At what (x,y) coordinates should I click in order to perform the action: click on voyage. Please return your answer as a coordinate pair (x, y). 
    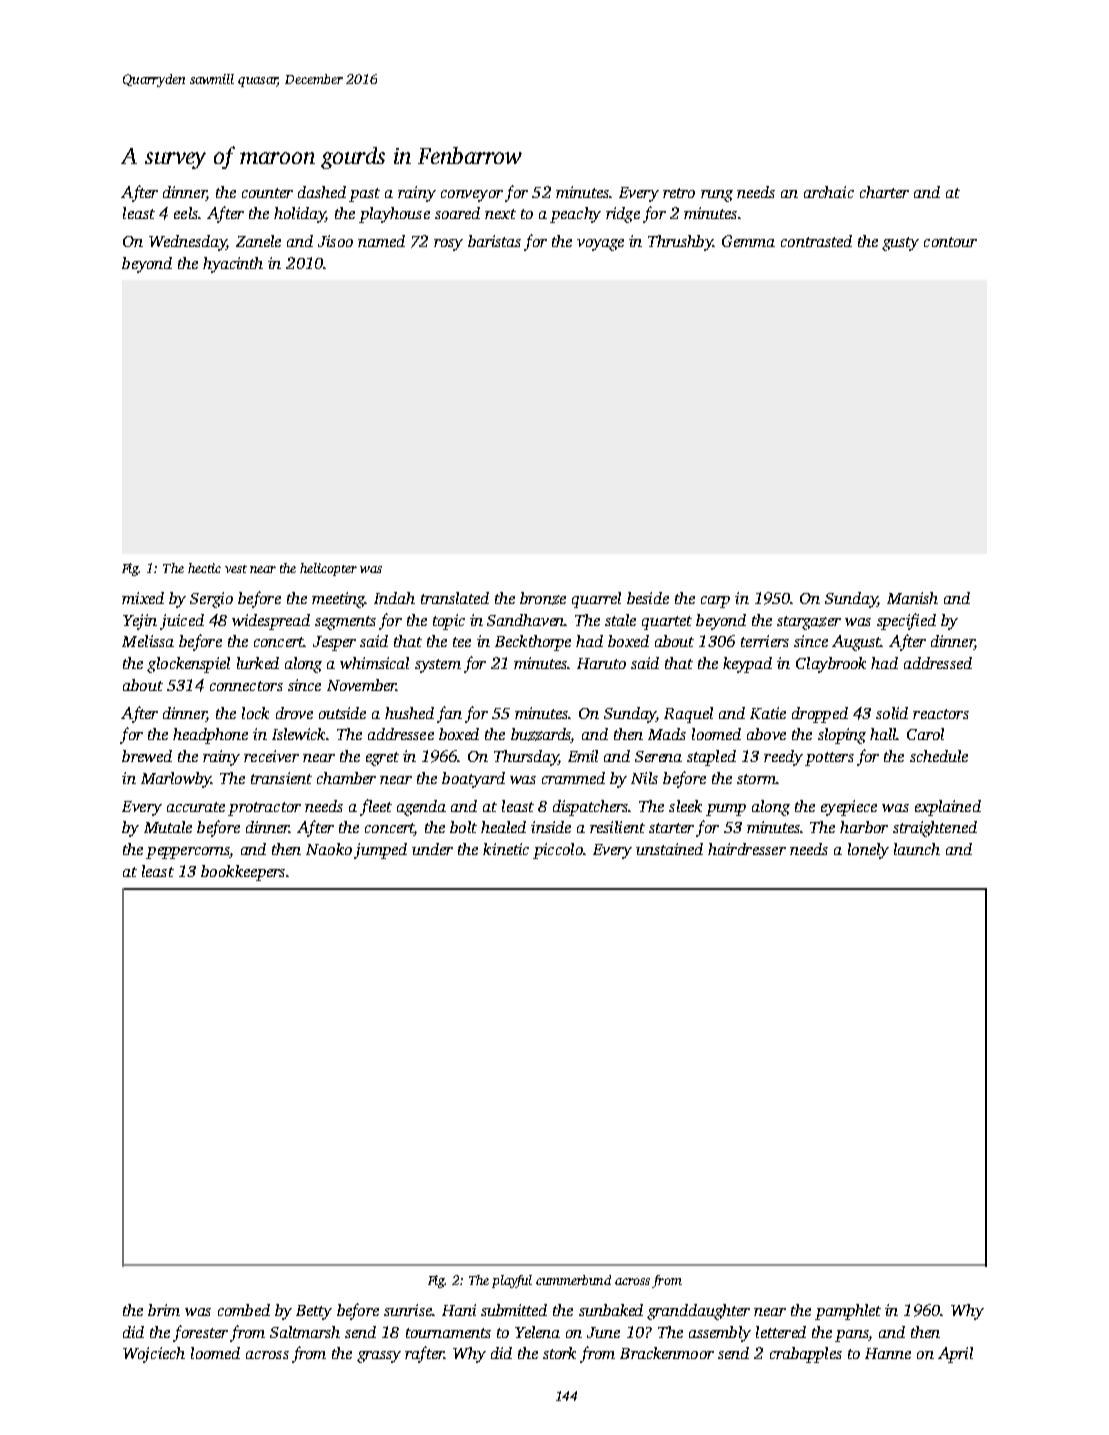
    Looking at the image, I should click on (600, 245).
